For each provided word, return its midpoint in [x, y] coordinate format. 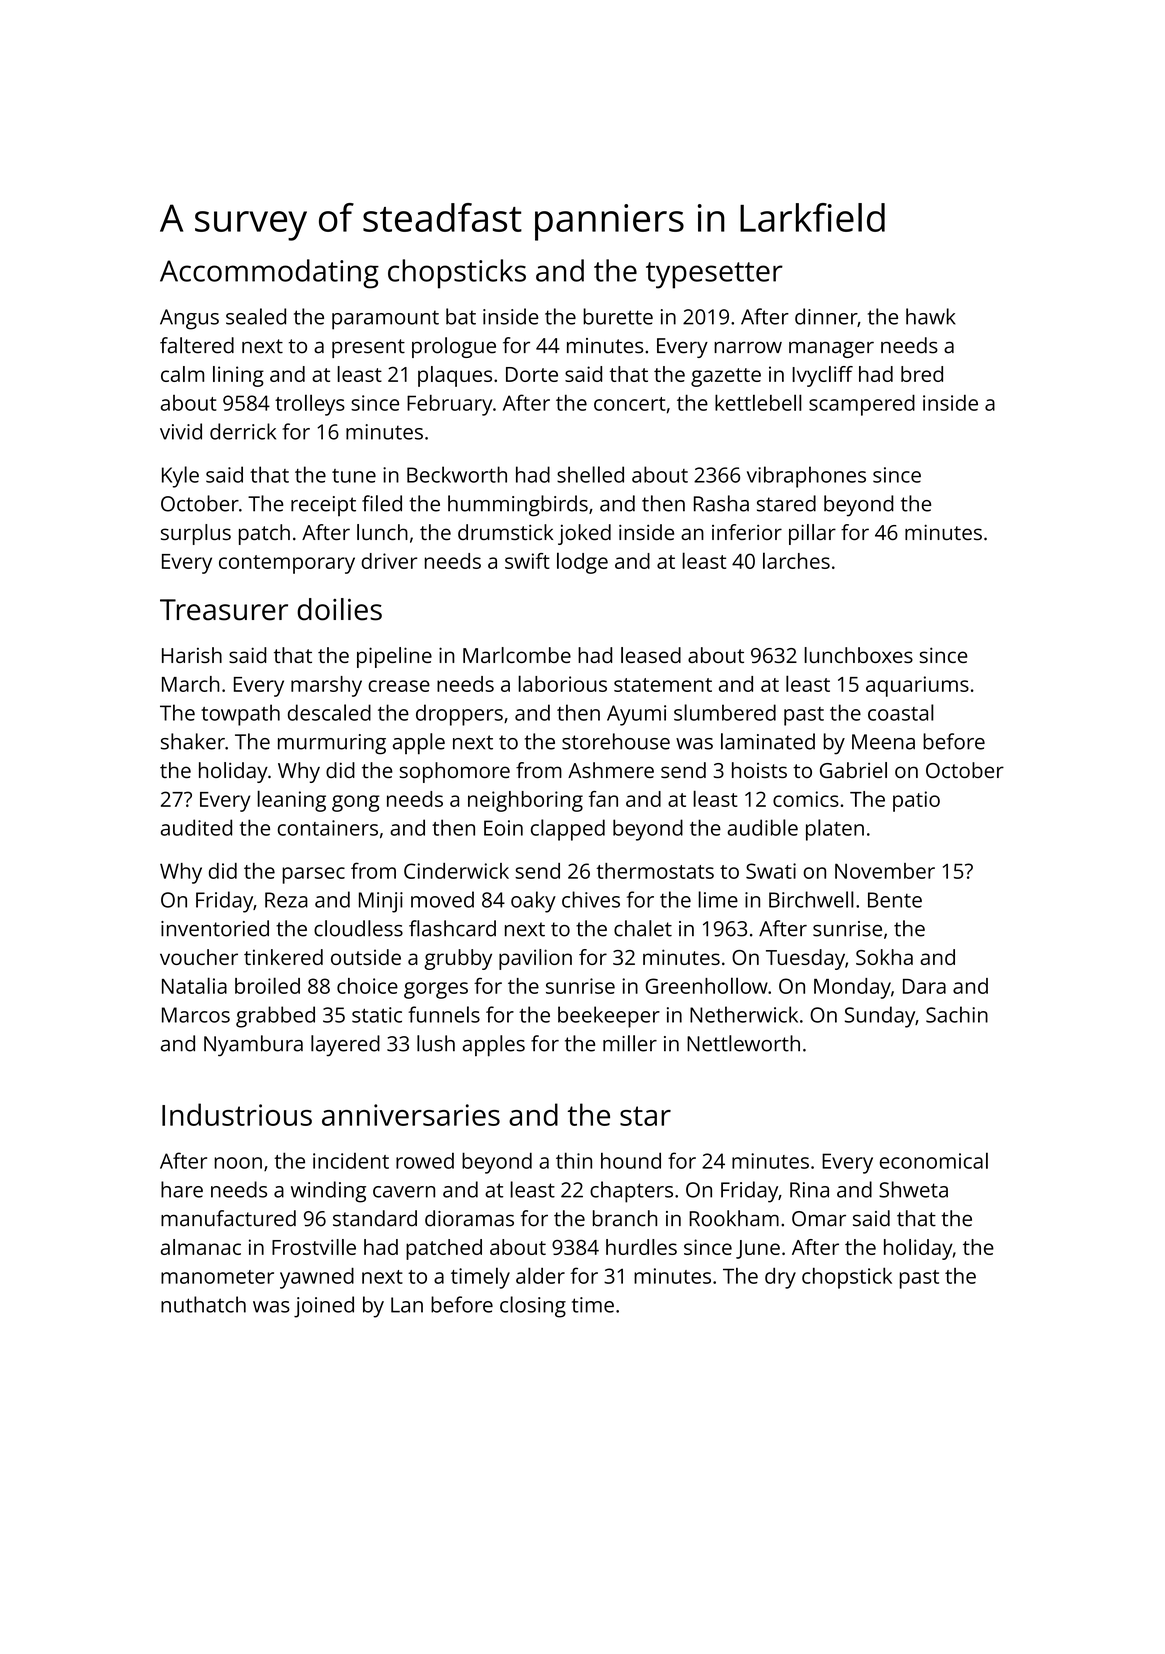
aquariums [917, 686]
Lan [407, 1305]
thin [574, 1160]
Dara [924, 986]
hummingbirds [518, 506]
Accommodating [269, 274]
